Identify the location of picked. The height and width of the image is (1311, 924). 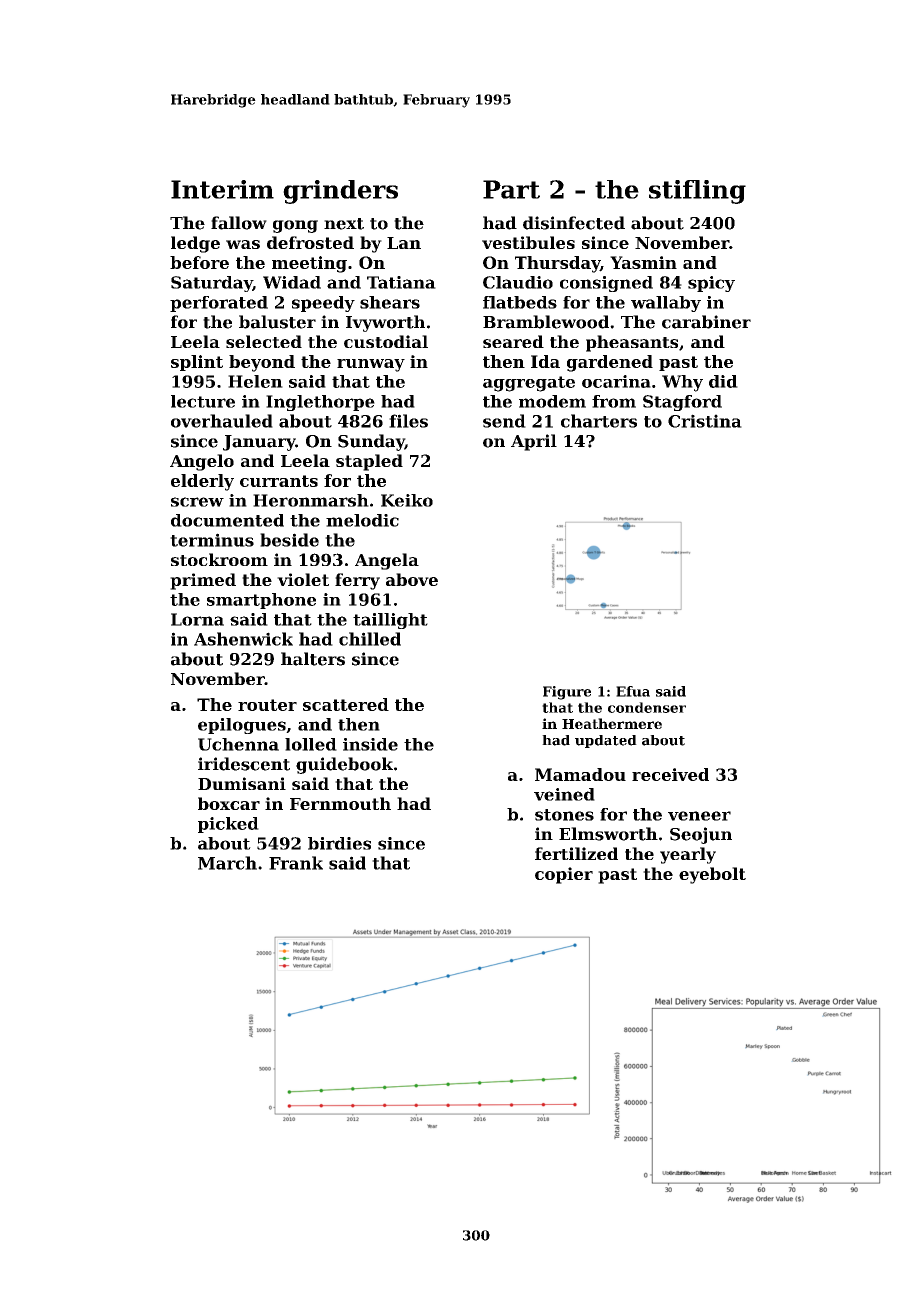
(228, 825).
